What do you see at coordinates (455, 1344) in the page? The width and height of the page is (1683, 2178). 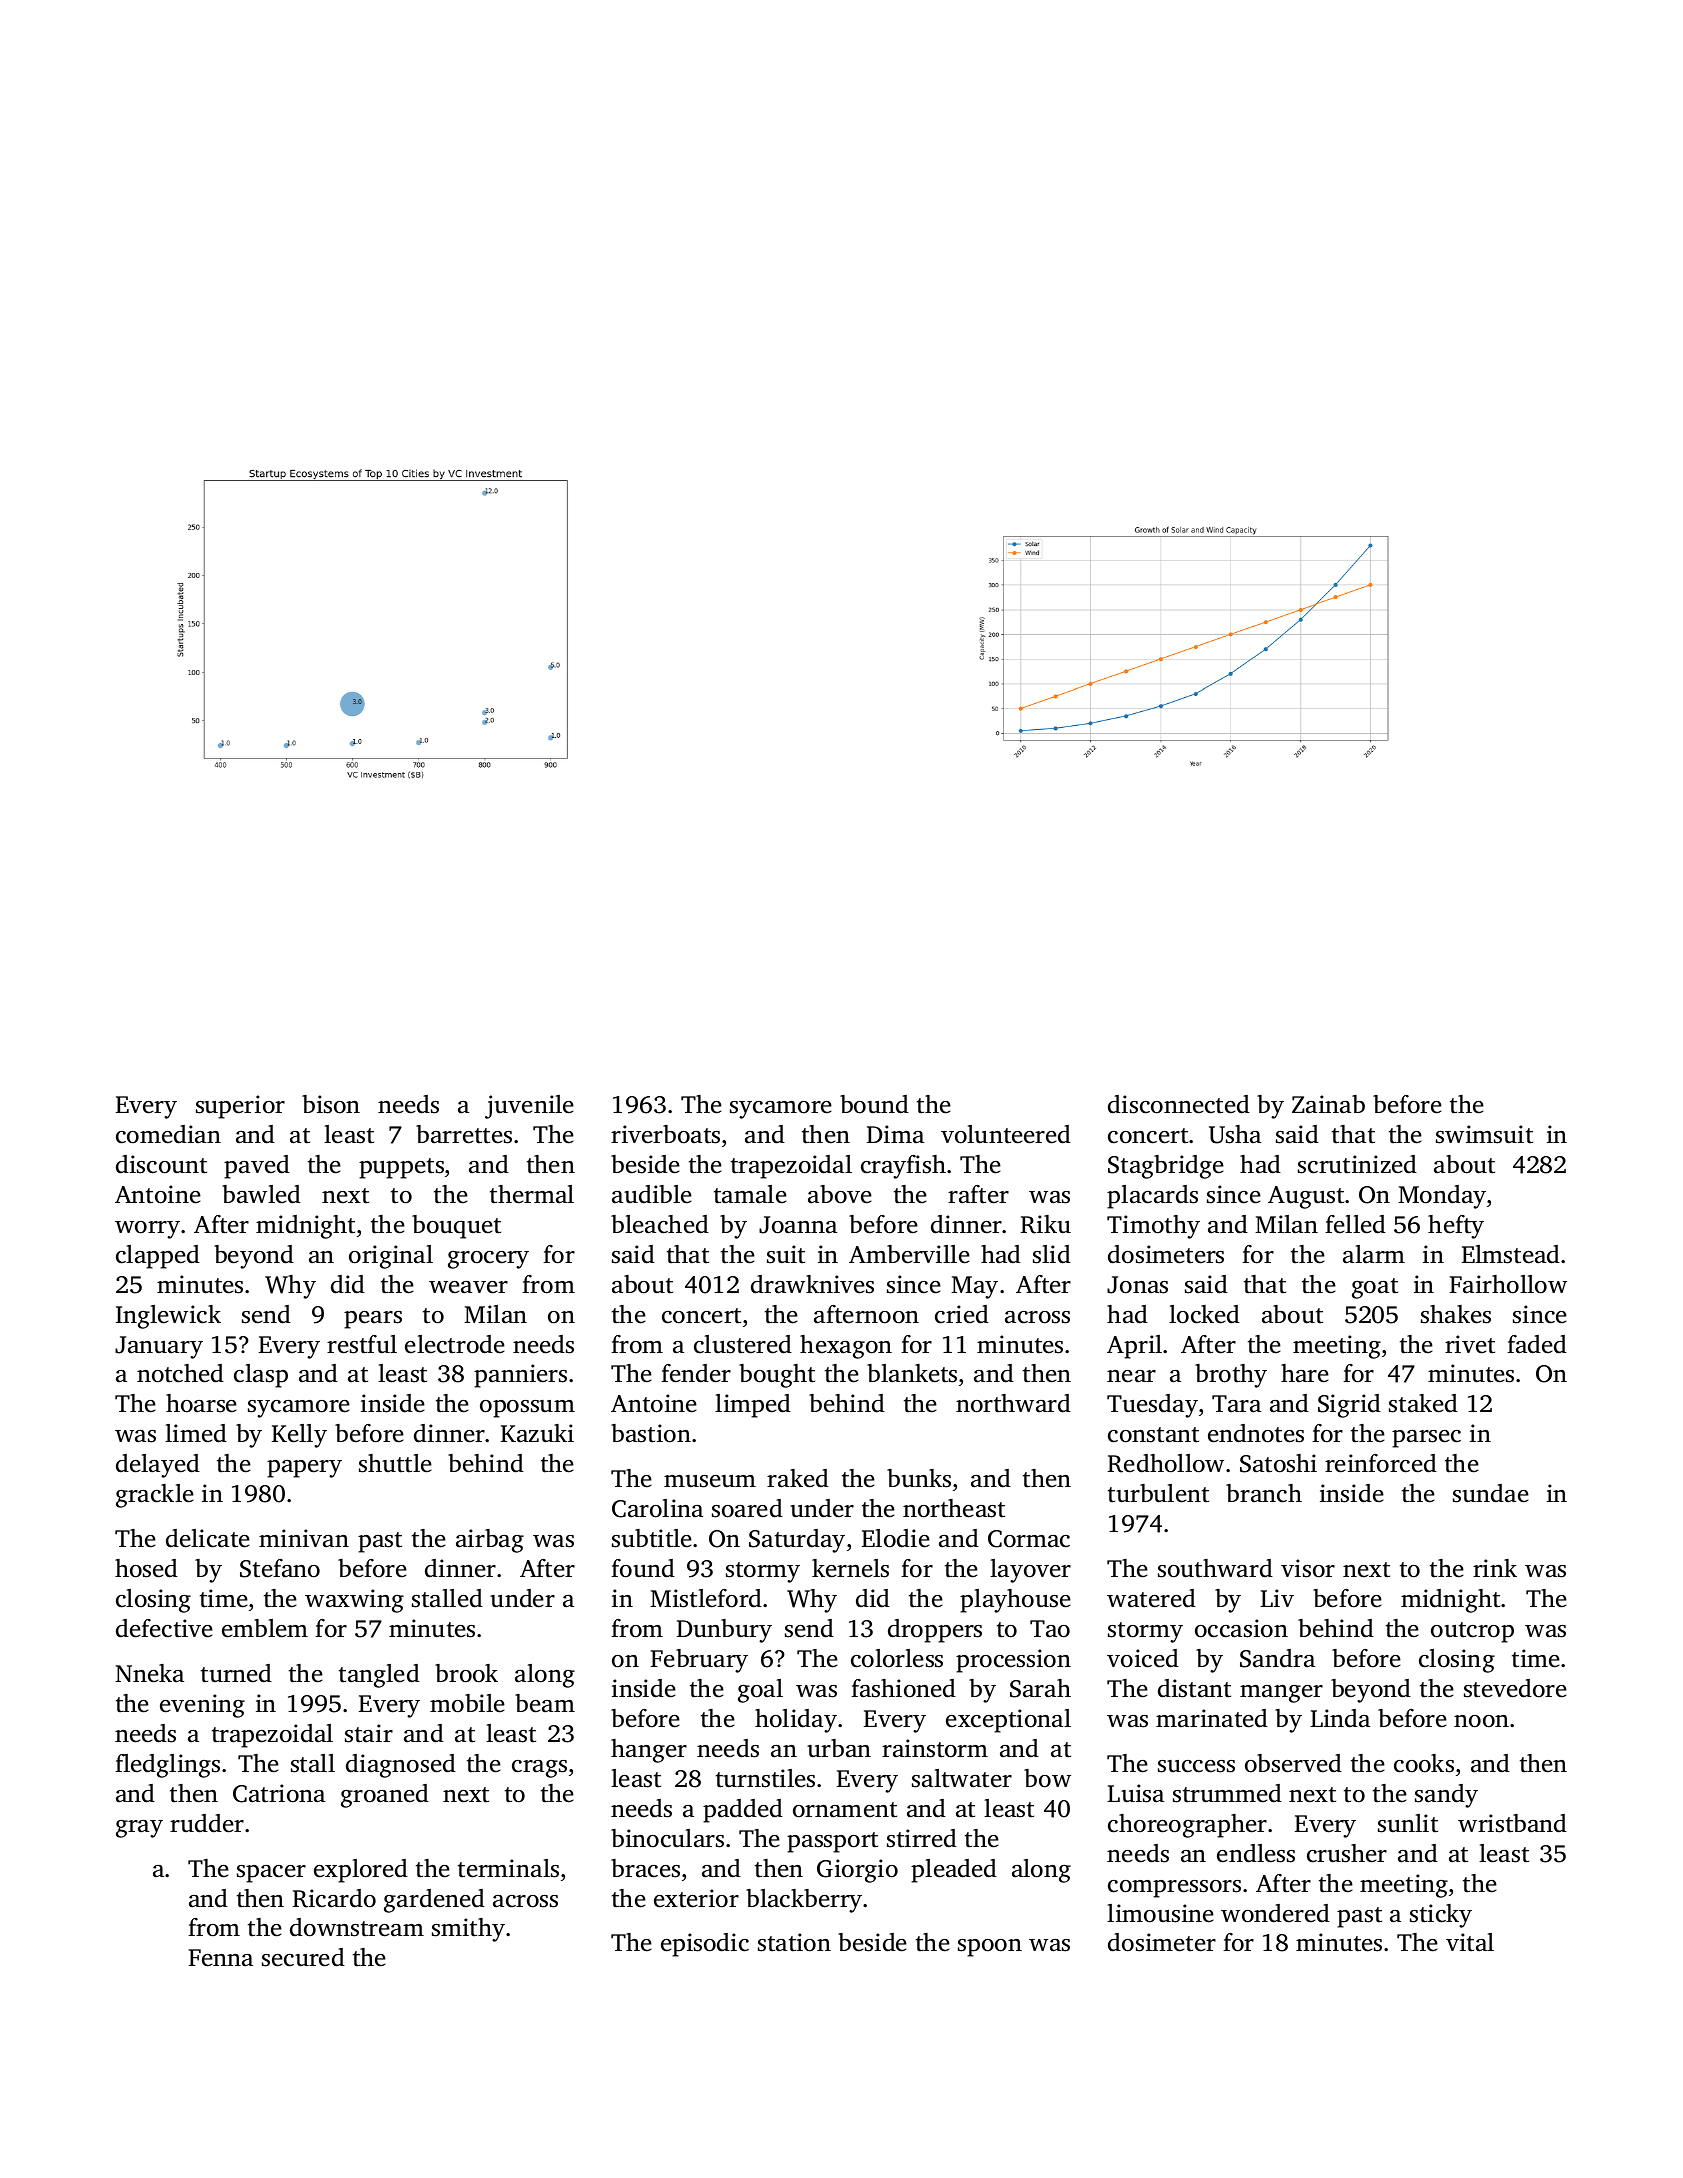 I see `electrode` at bounding box center [455, 1344].
